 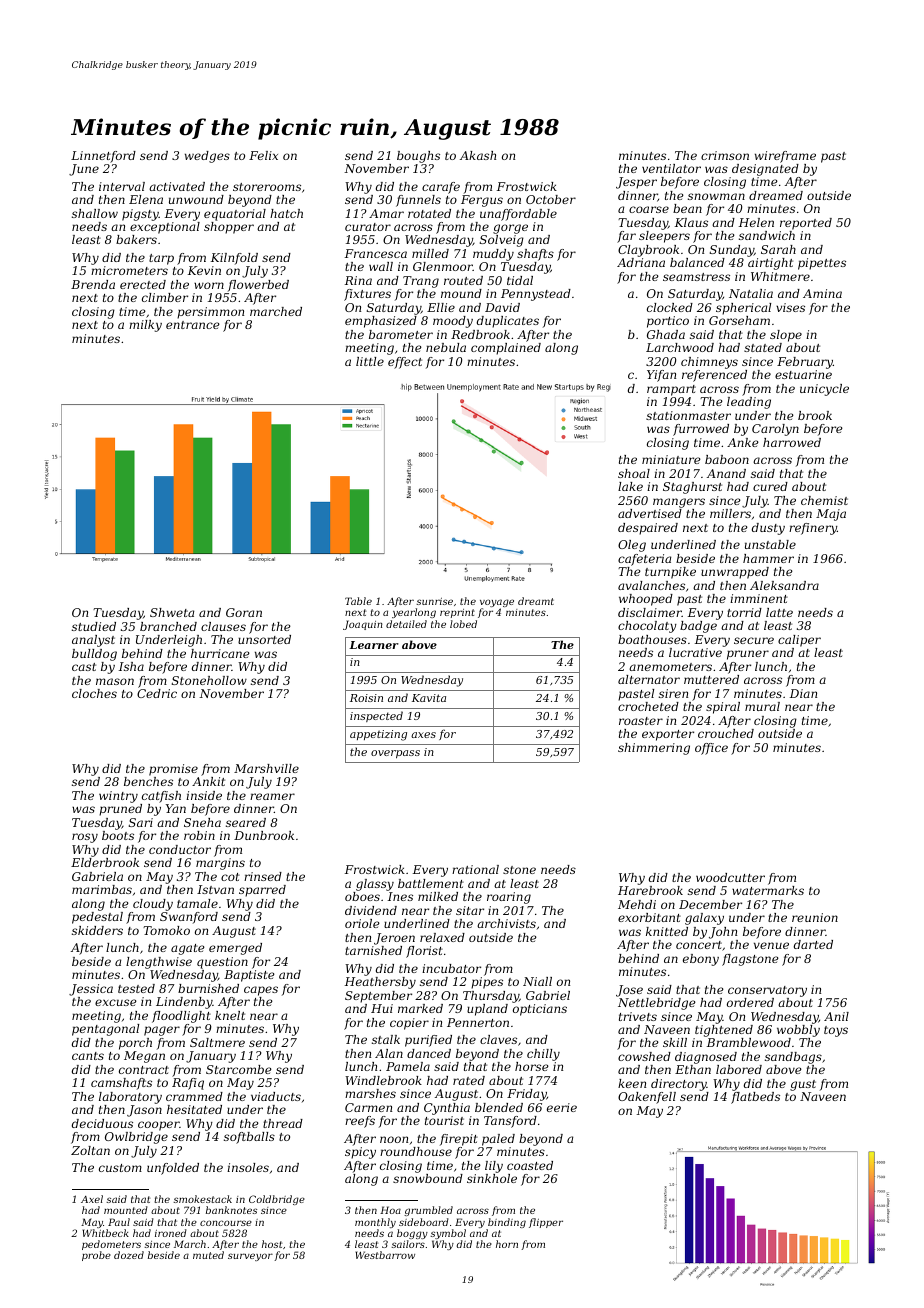 I want to click on wireframe, so click(x=785, y=157).
